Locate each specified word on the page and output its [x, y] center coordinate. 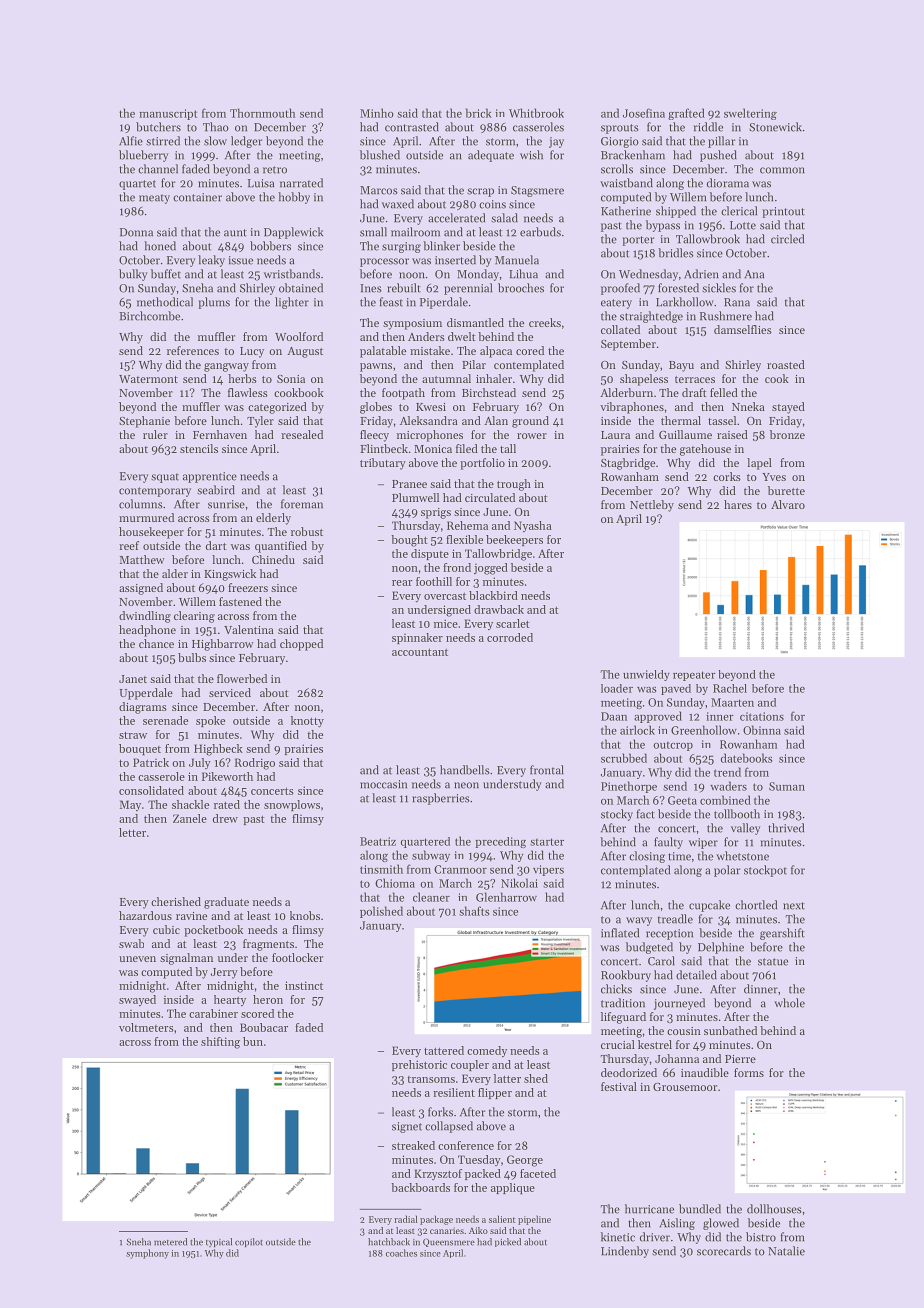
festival [619, 1086]
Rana [737, 302]
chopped [301, 645]
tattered [444, 1050]
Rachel [730, 688]
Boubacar [264, 1027]
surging [401, 247]
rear [402, 583]
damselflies [743, 329]
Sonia [291, 379]
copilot [249, 1242]
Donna [136, 232]
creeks [545, 322]
